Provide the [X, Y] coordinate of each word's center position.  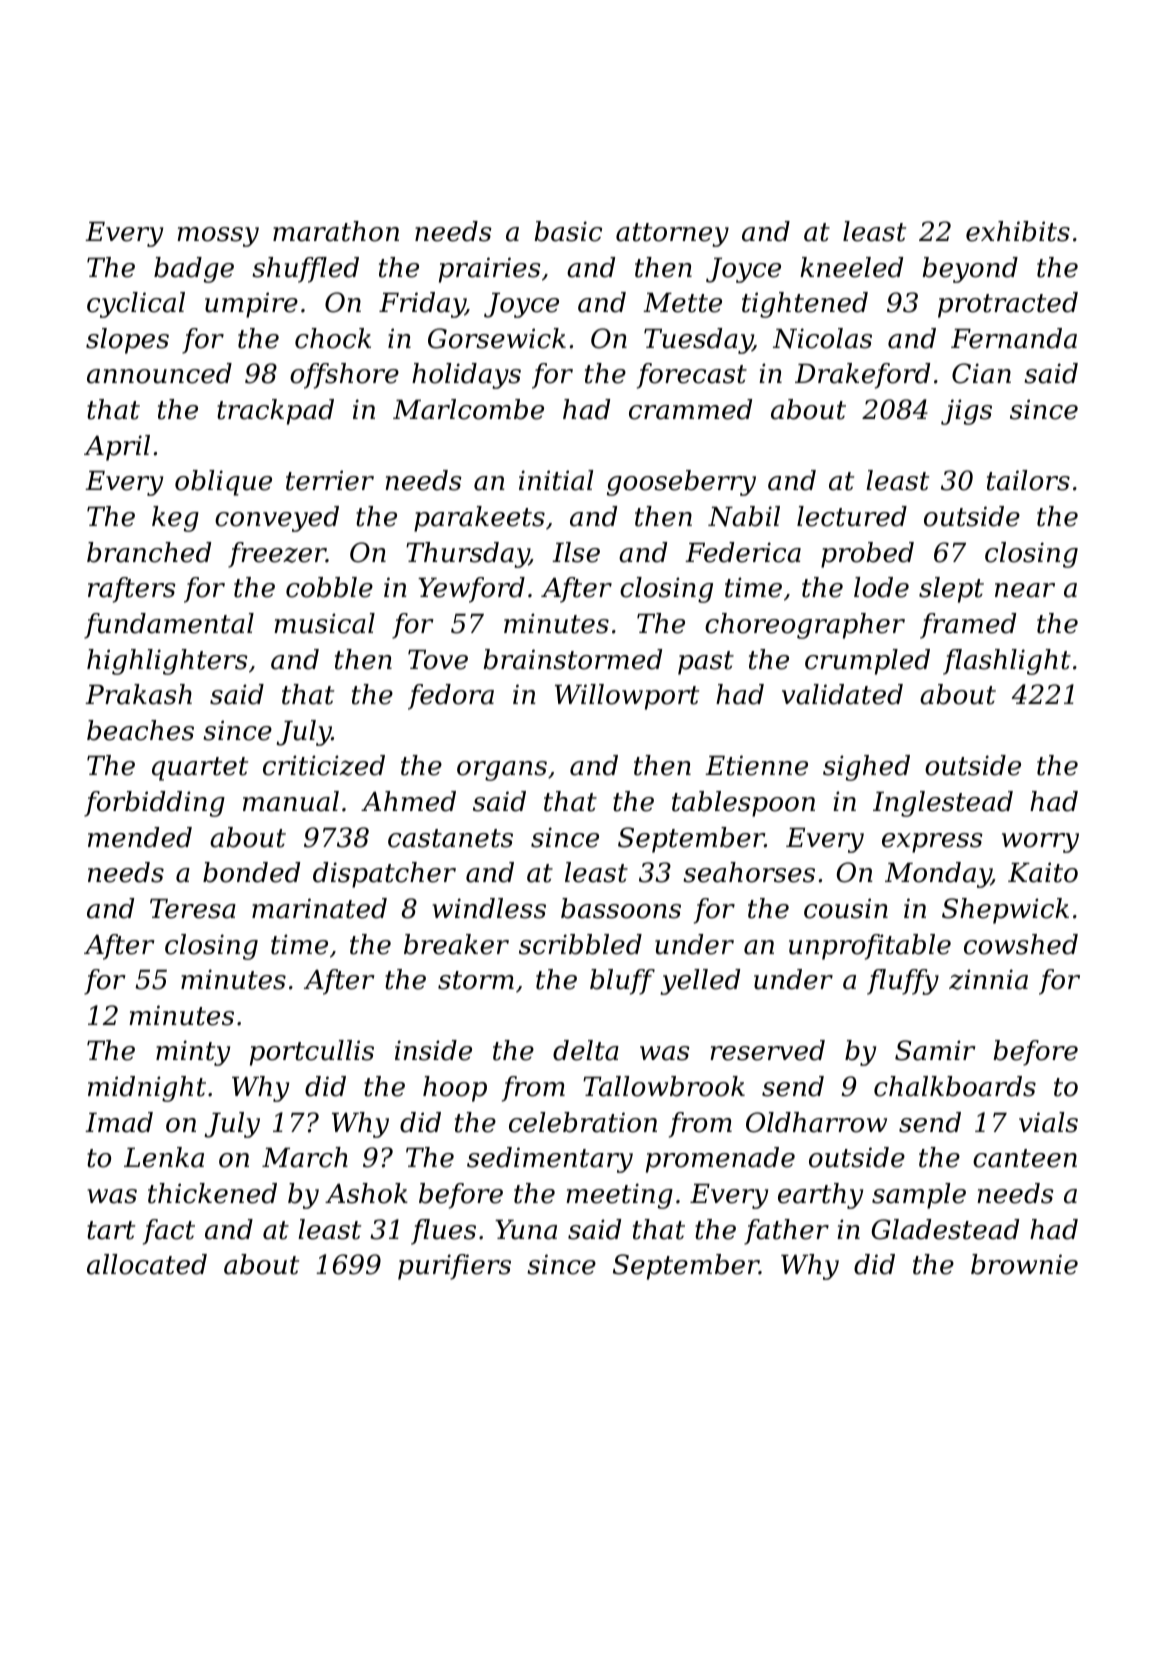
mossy [218, 237]
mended [140, 837]
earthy [820, 1196]
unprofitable [870, 947]
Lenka [164, 1157]
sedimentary [550, 1160]
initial [556, 480]
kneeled [851, 267]
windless [489, 908]
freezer [277, 555]
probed [867, 555]
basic [568, 231]
